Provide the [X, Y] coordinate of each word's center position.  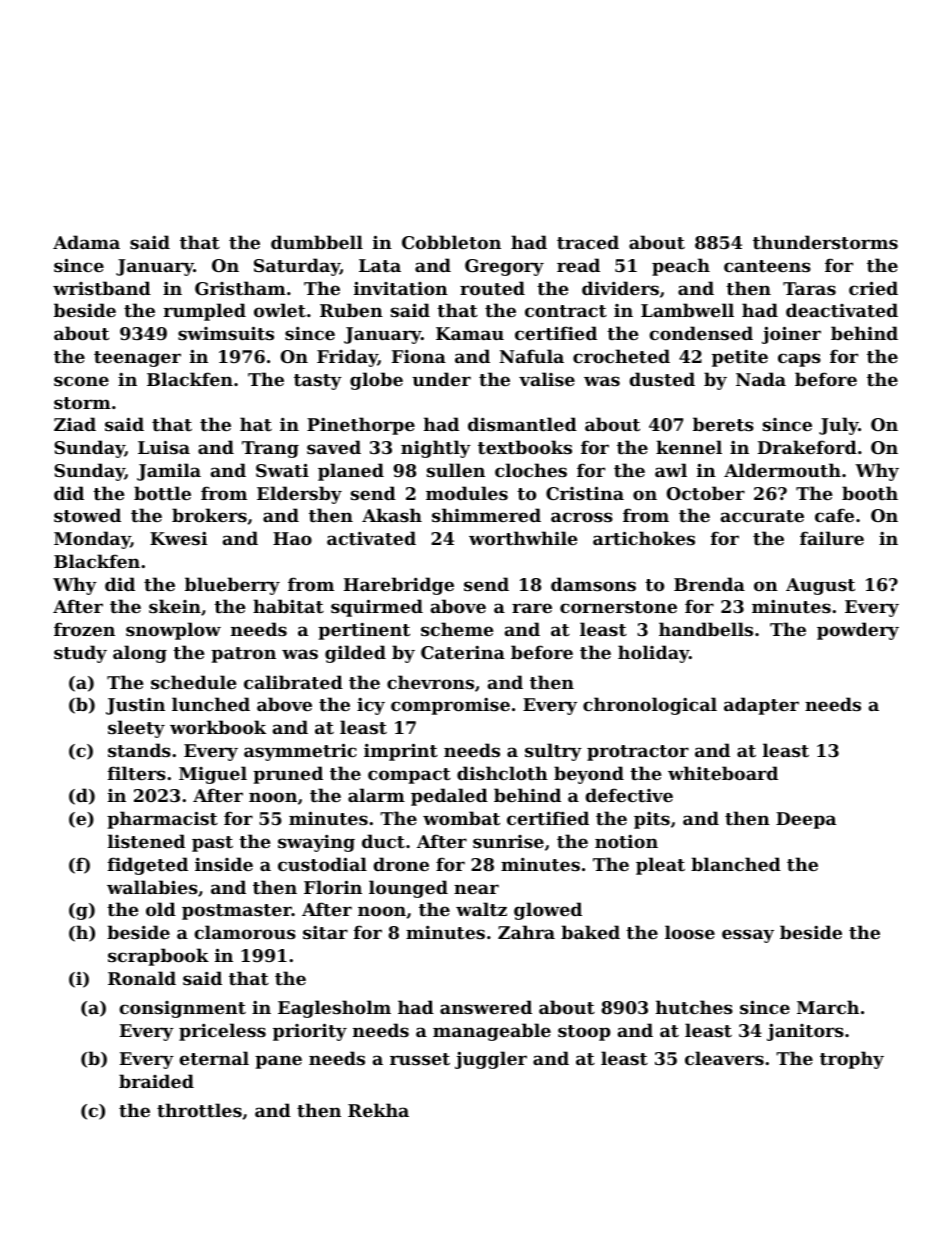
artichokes [644, 538]
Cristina [585, 493]
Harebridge [399, 586]
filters [137, 773]
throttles [199, 1110]
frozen [84, 629]
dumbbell [317, 242]
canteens [767, 266]
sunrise [508, 841]
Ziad [75, 424]
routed [492, 288]
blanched [736, 864]
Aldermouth [782, 470]
